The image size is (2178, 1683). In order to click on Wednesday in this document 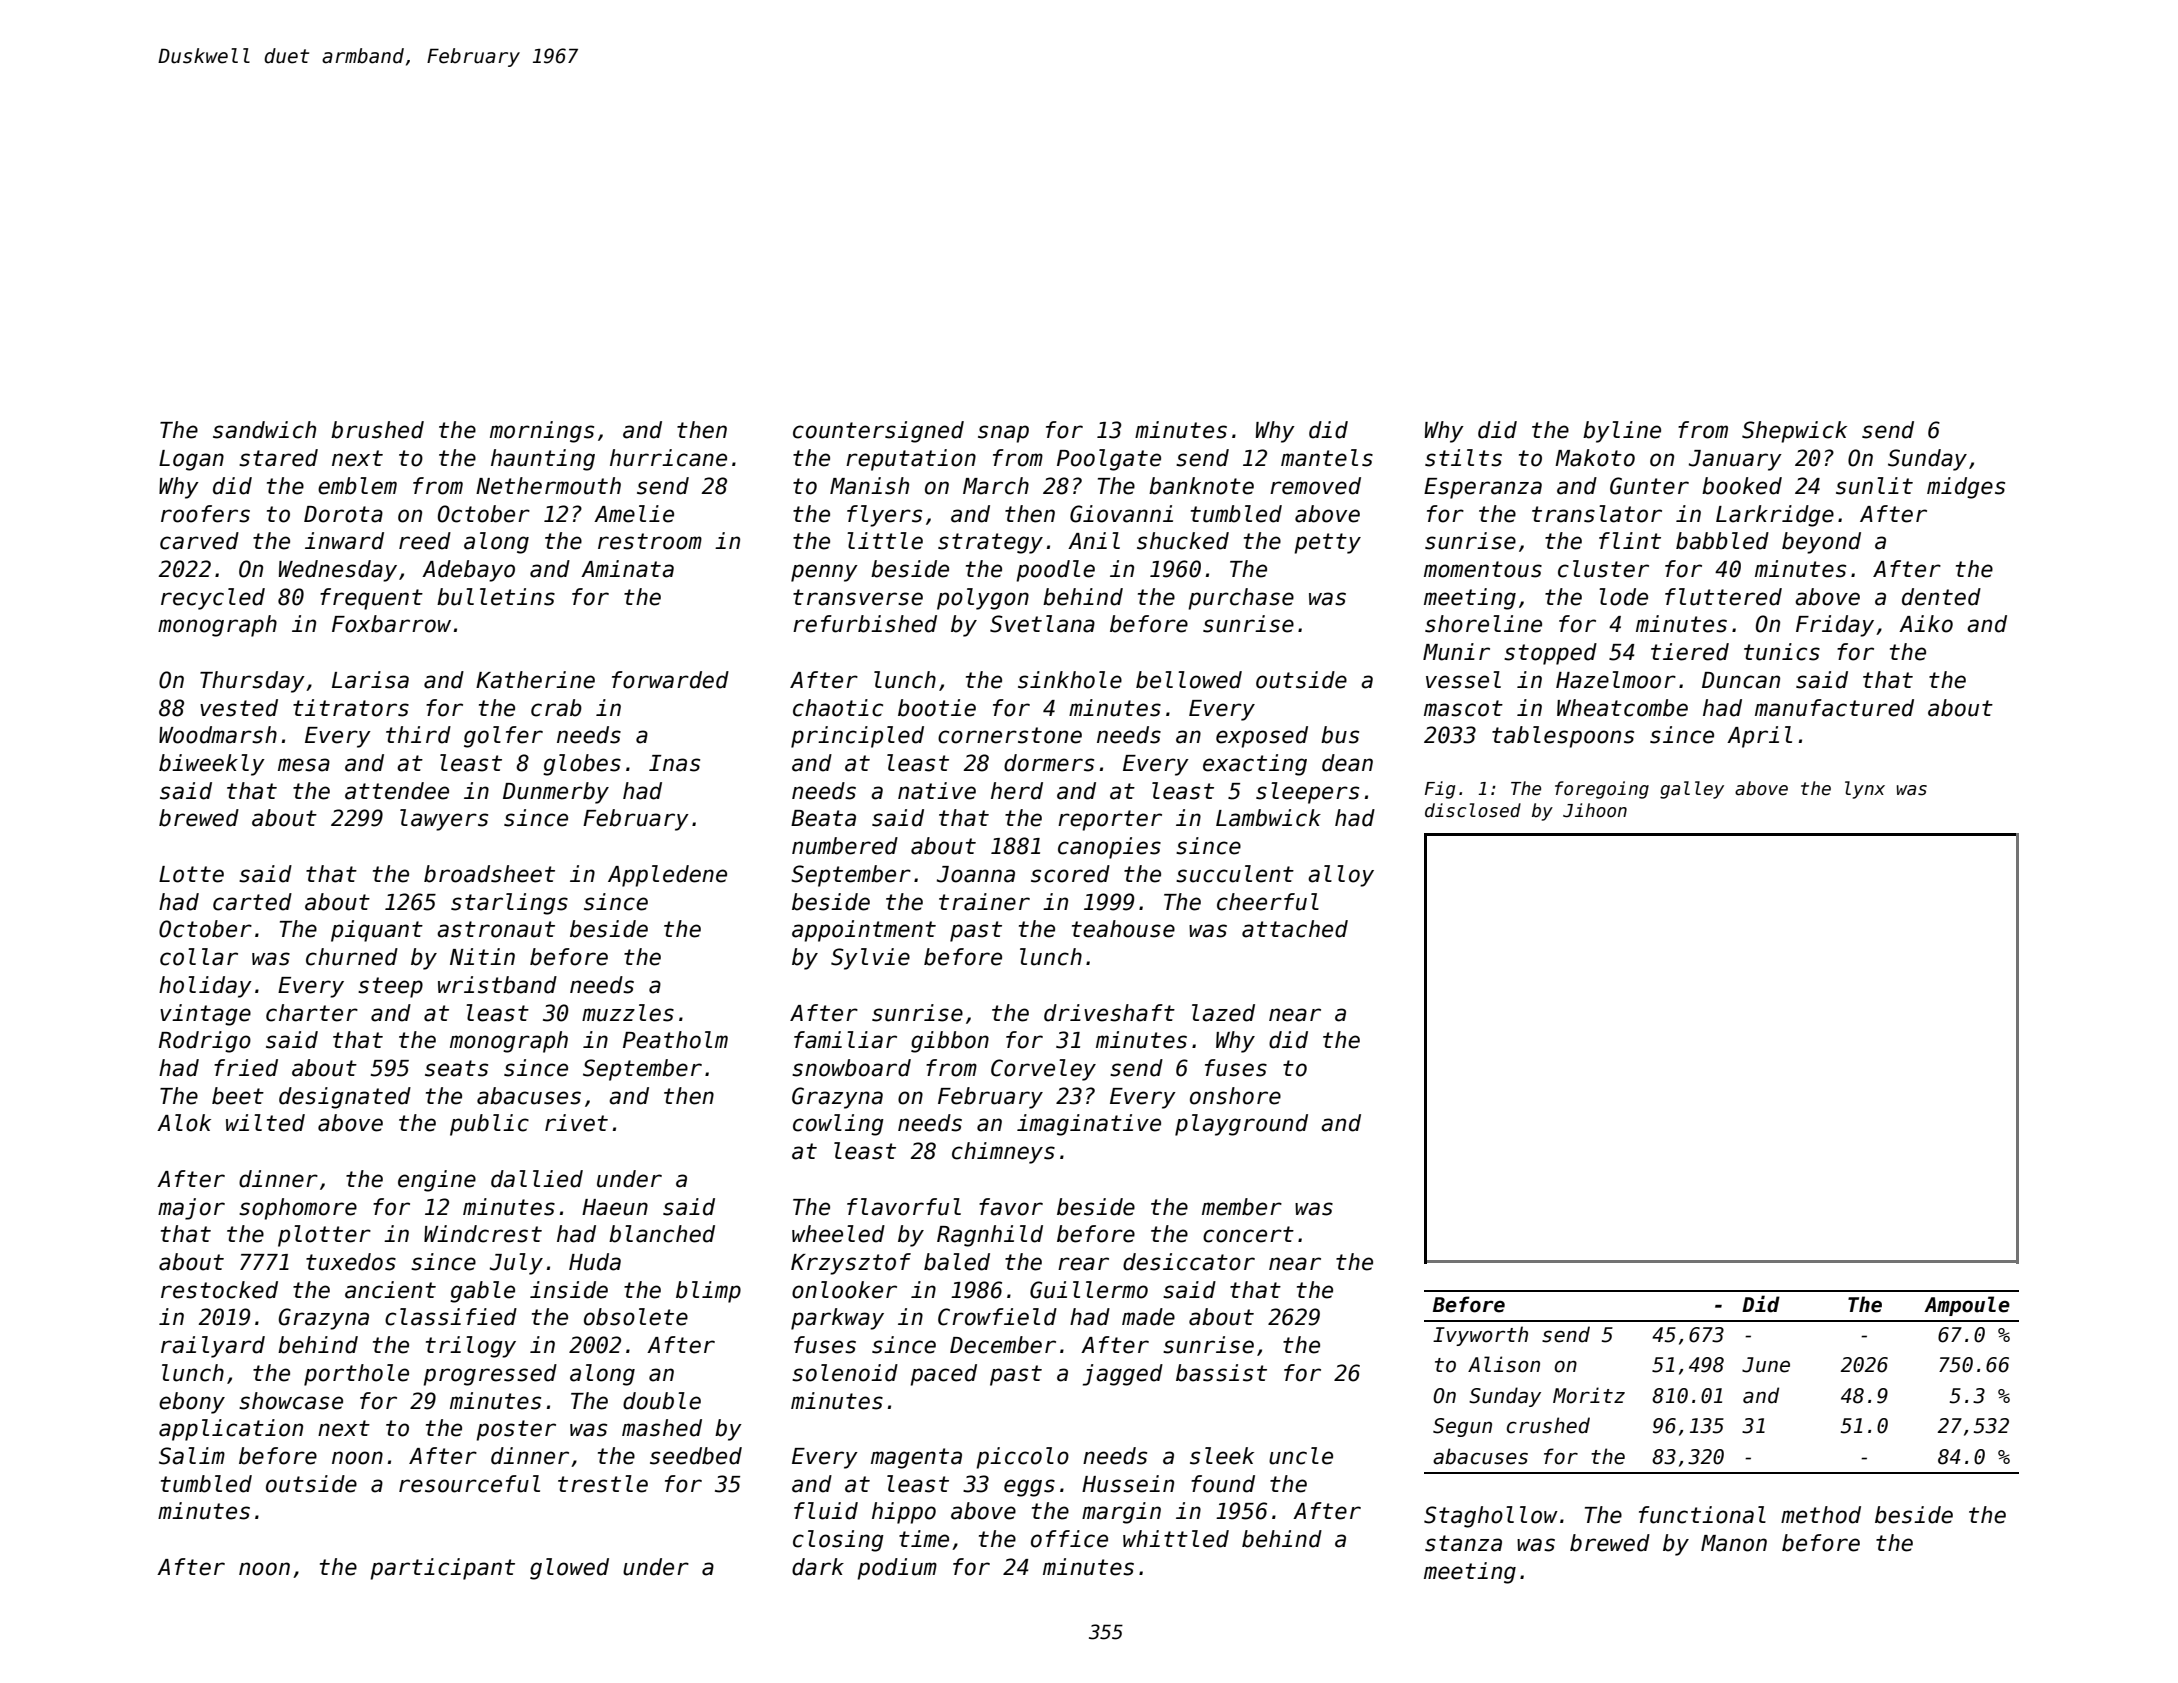, I will do `click(338, 571)`.
